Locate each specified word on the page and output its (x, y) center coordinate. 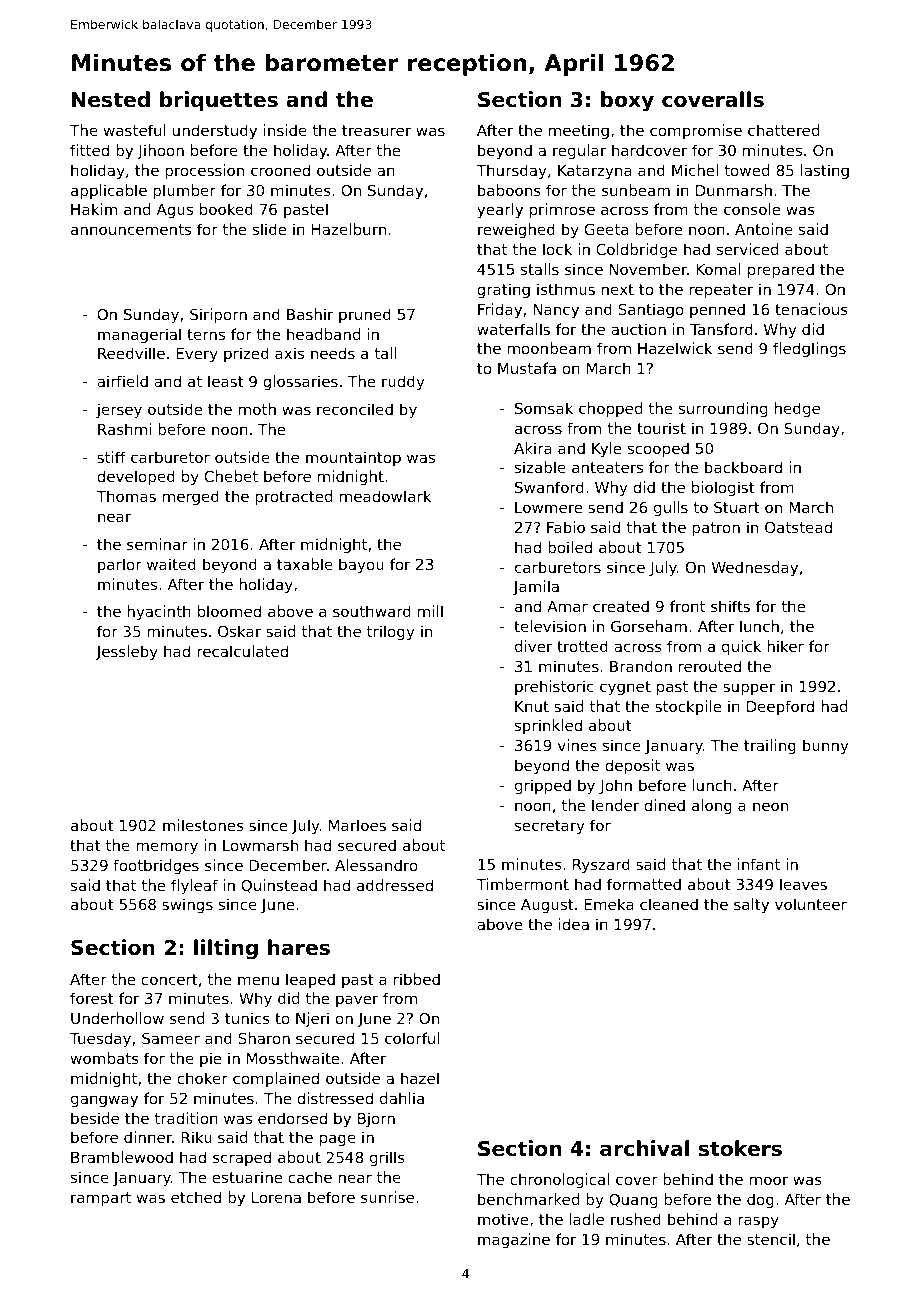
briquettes (219, 101)
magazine (514, 1240)
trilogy (390, 632)
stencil (771, 1239)
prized (246, 354)
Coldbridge (636, 250)
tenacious (811, 309)
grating (503, 290)
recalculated (242, 651)
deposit (632, 766)
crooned (280, 170)
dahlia (402, 1098)
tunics (247, 1018)
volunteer (811, 904)
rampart (101, 1199)
